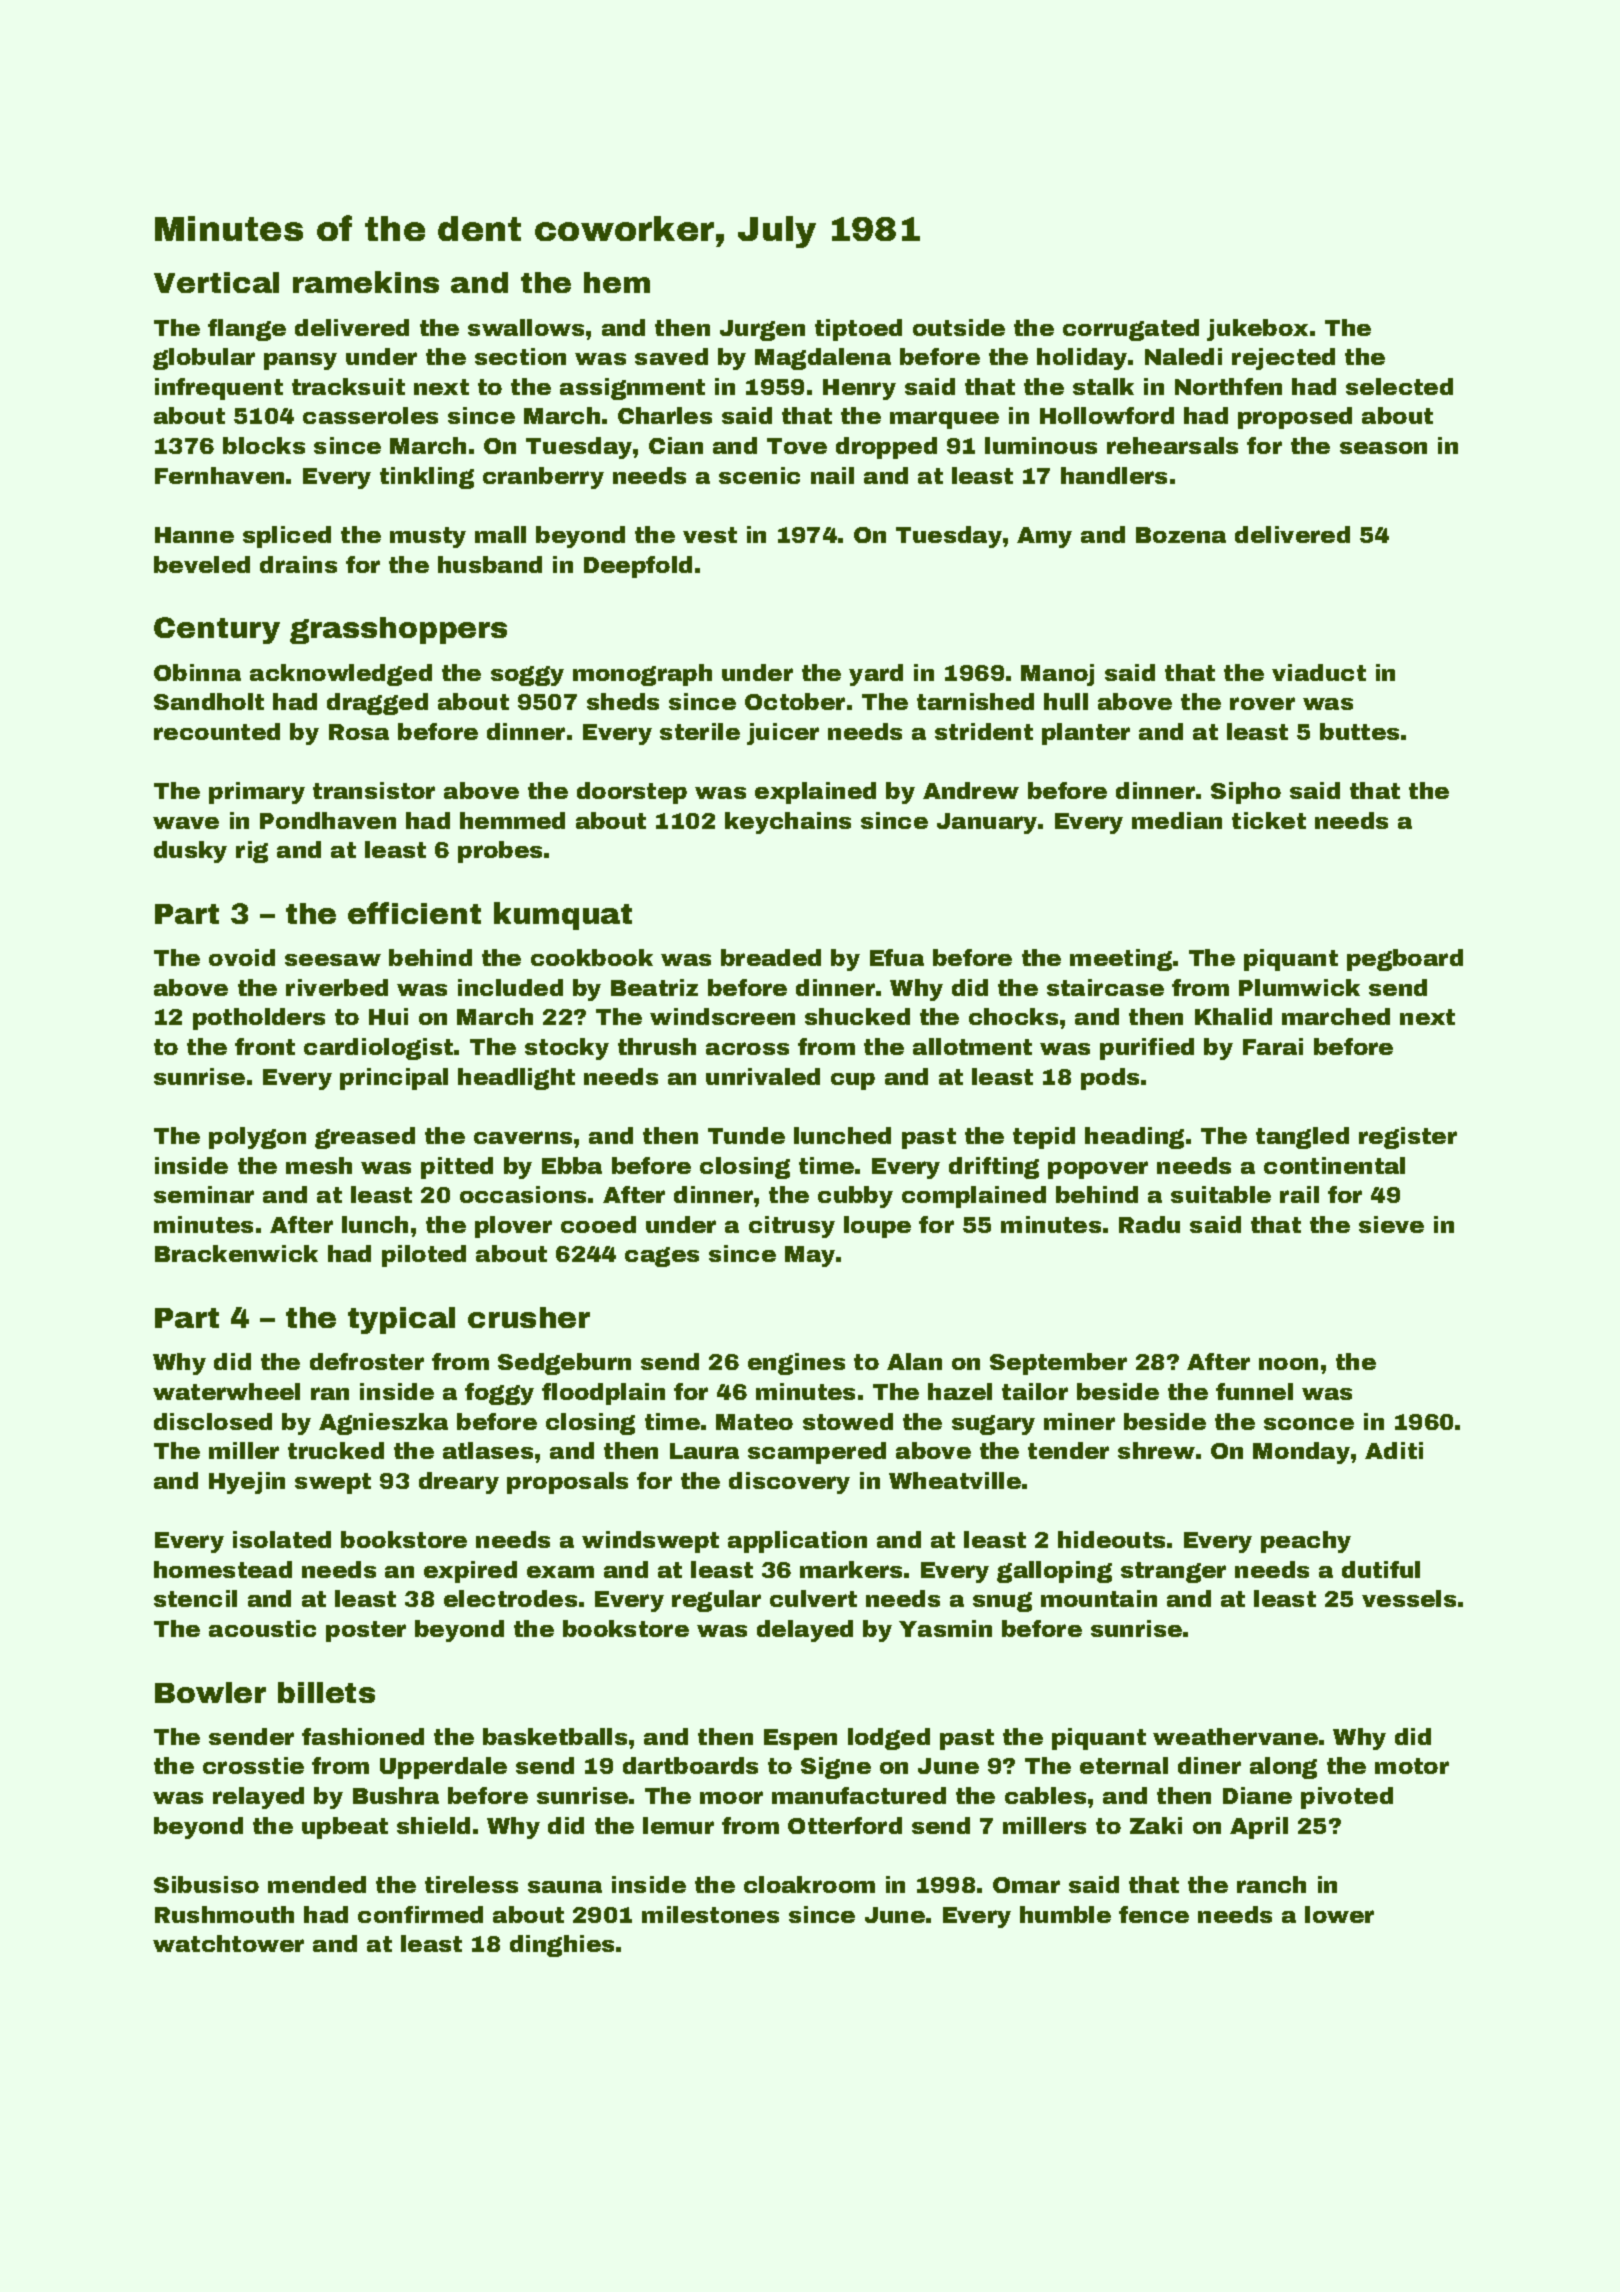  What do you see at coordinates (1339, 1914) in the screenshot?
I see `lower` at bounding box center [1339, 1914].
